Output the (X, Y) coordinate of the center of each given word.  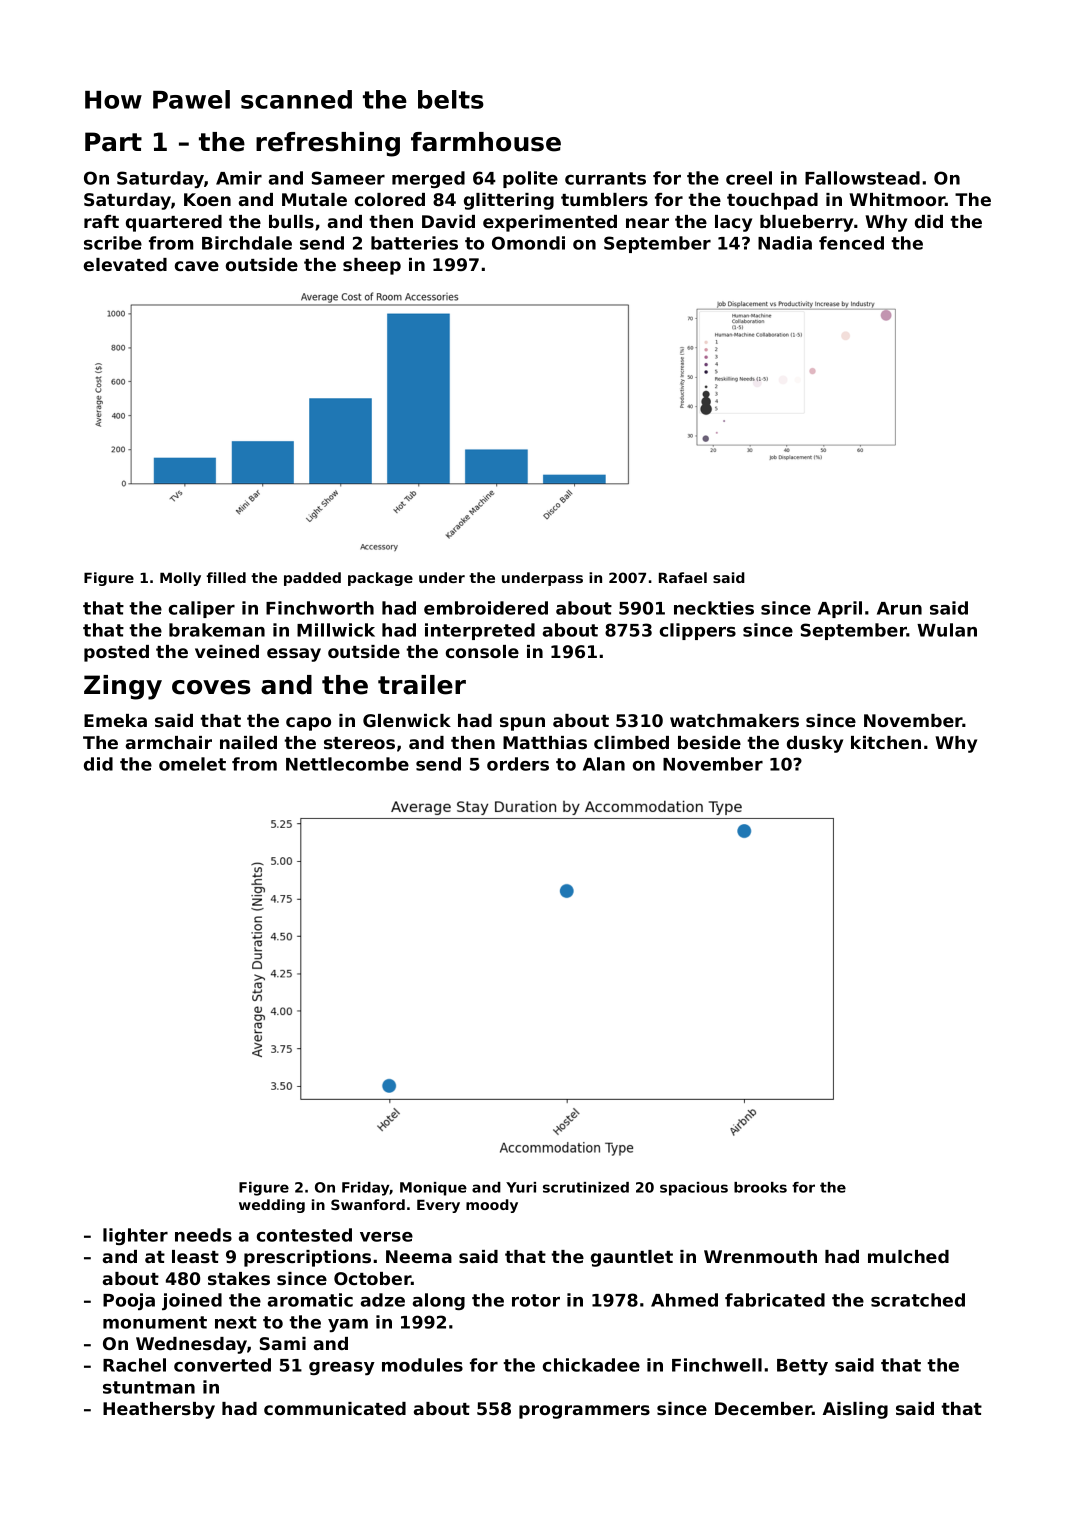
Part (113, 142)
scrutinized (586, 1187)
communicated (335, 1408)
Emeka (115, 720)
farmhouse (486, 142)
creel (749, 178)
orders (518, 764)
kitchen (886, 742)
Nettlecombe (347, 764)
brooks (760, 1187)
